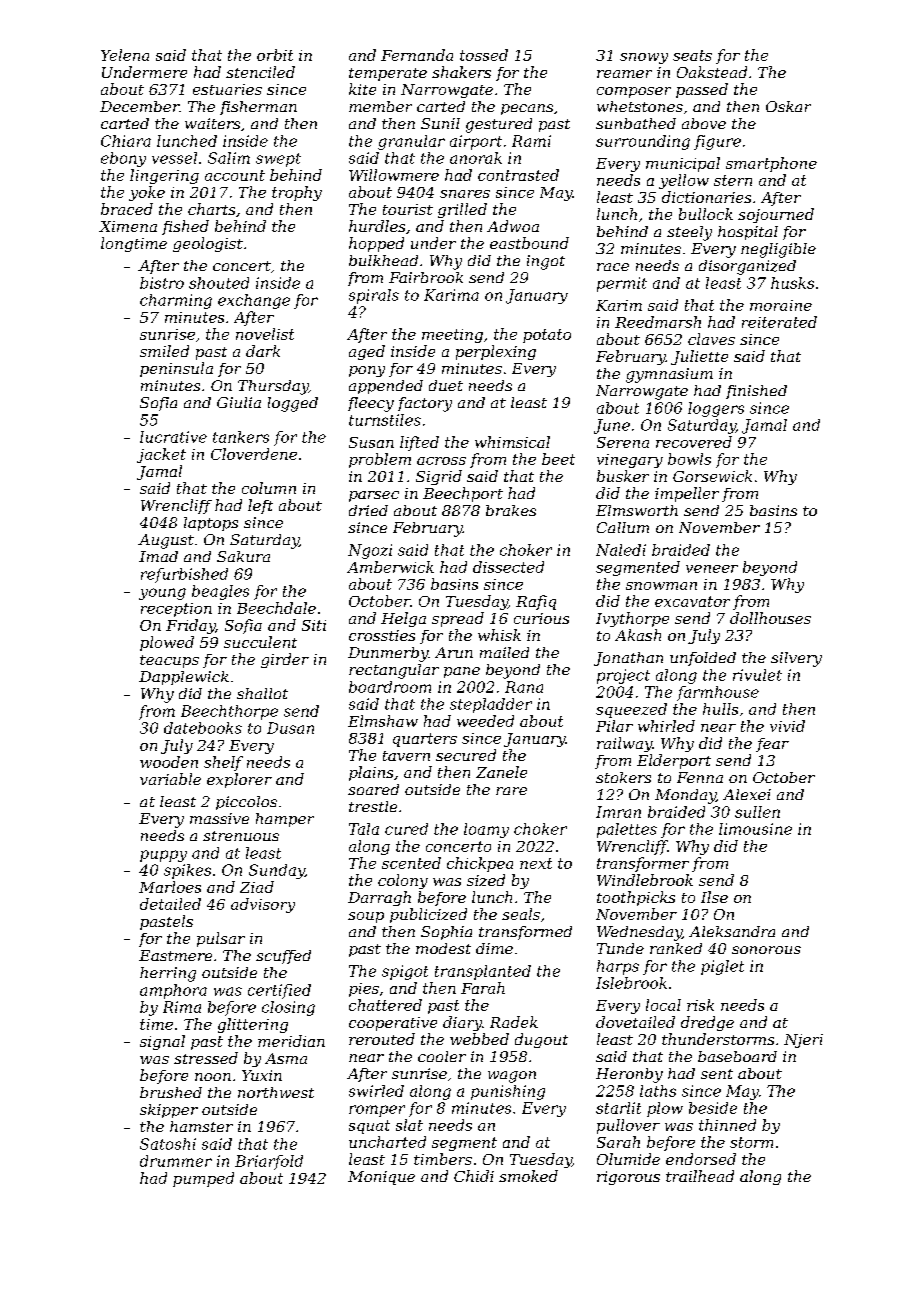 Image resolution: width=924 pixels, height=1308 pixels. I want to click on hamper, so click(285, 820).
